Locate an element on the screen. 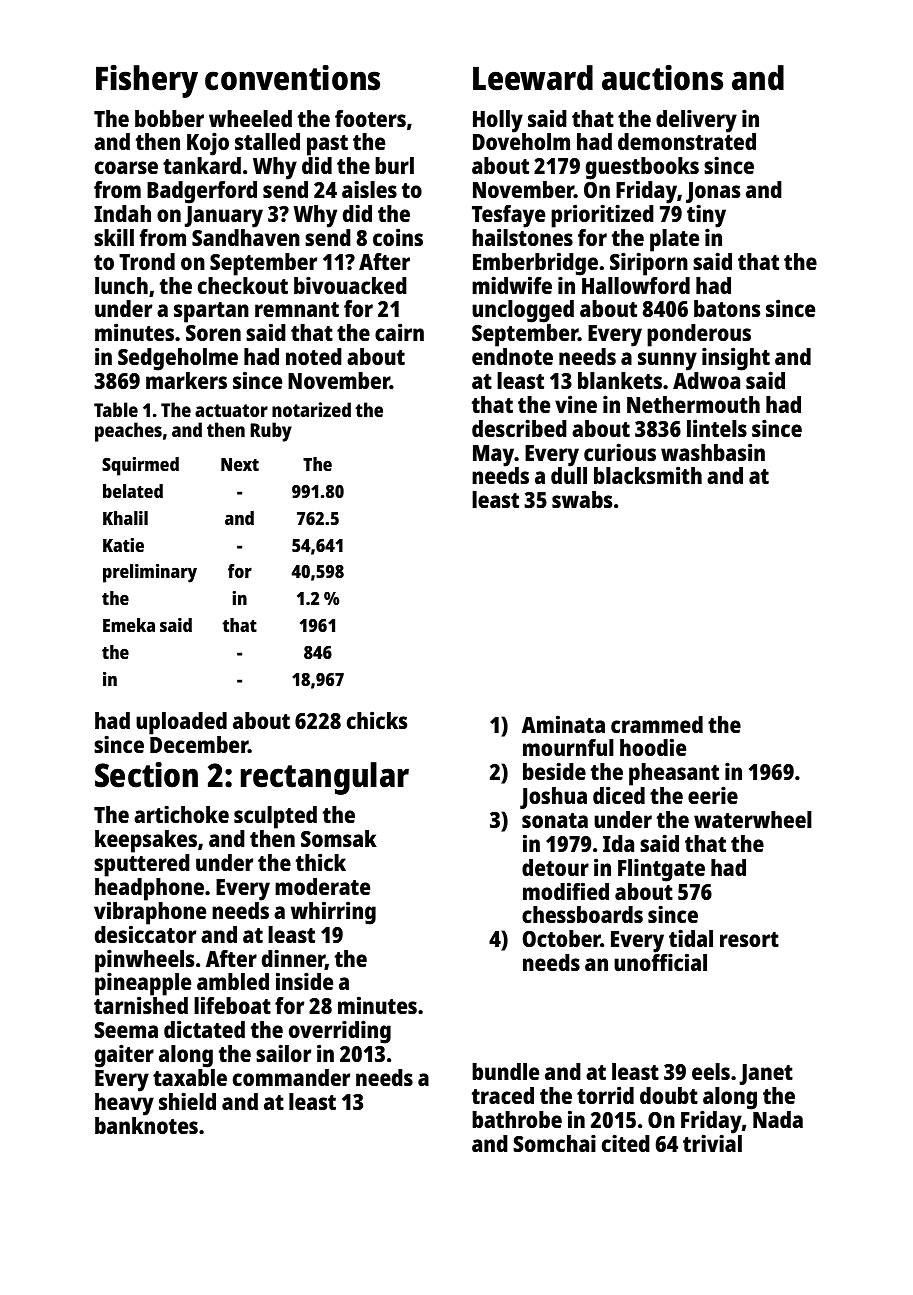 This screenshot has height=1295, width=913. burl is located at coordinates (394, 165).
